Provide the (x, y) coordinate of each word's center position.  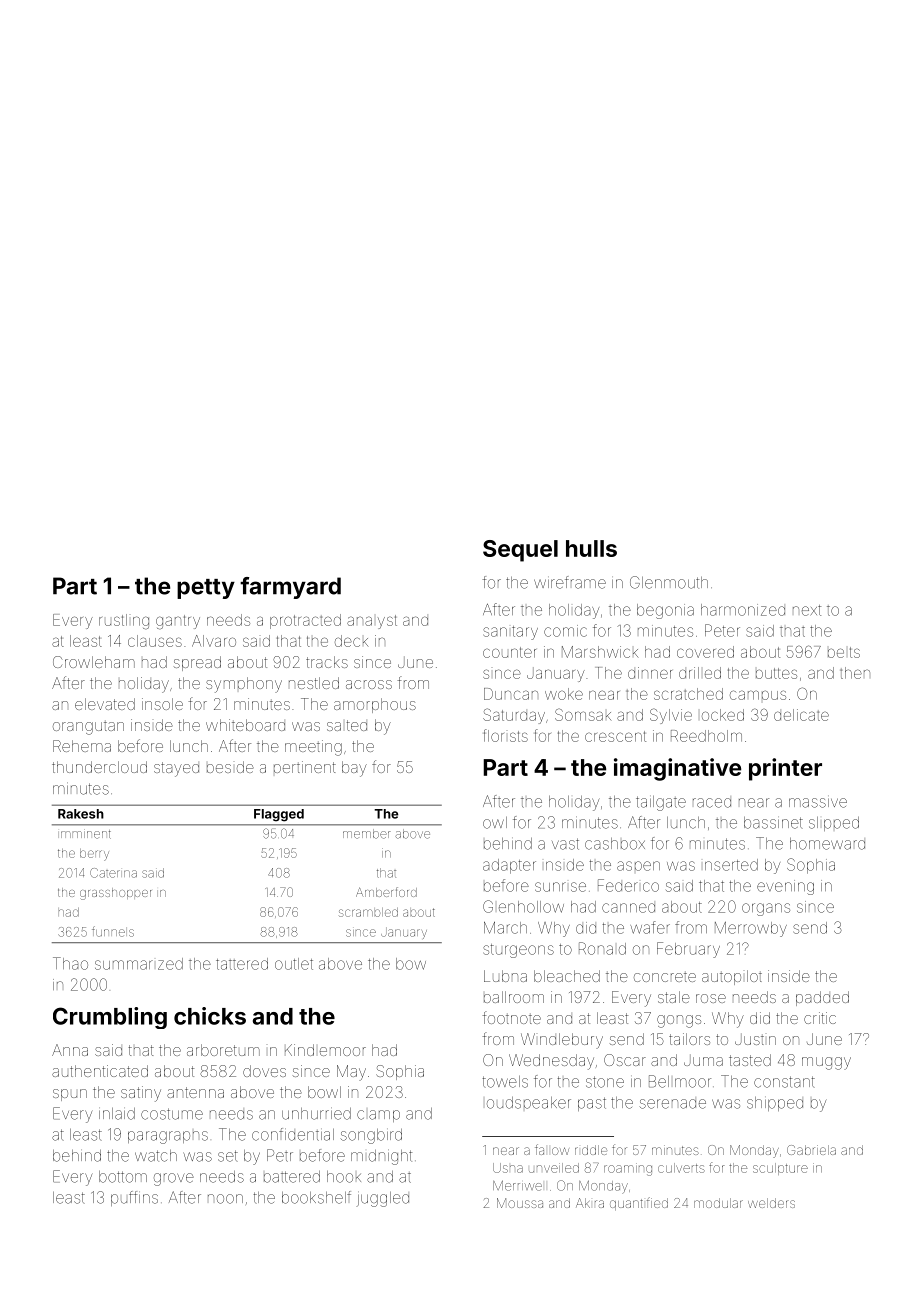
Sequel (520, 551)
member (367, 834)
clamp (378, 1116)
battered (292, 1177)
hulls (591, 548)
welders (771, 1203)
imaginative (677, 769)
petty (206, 589)
